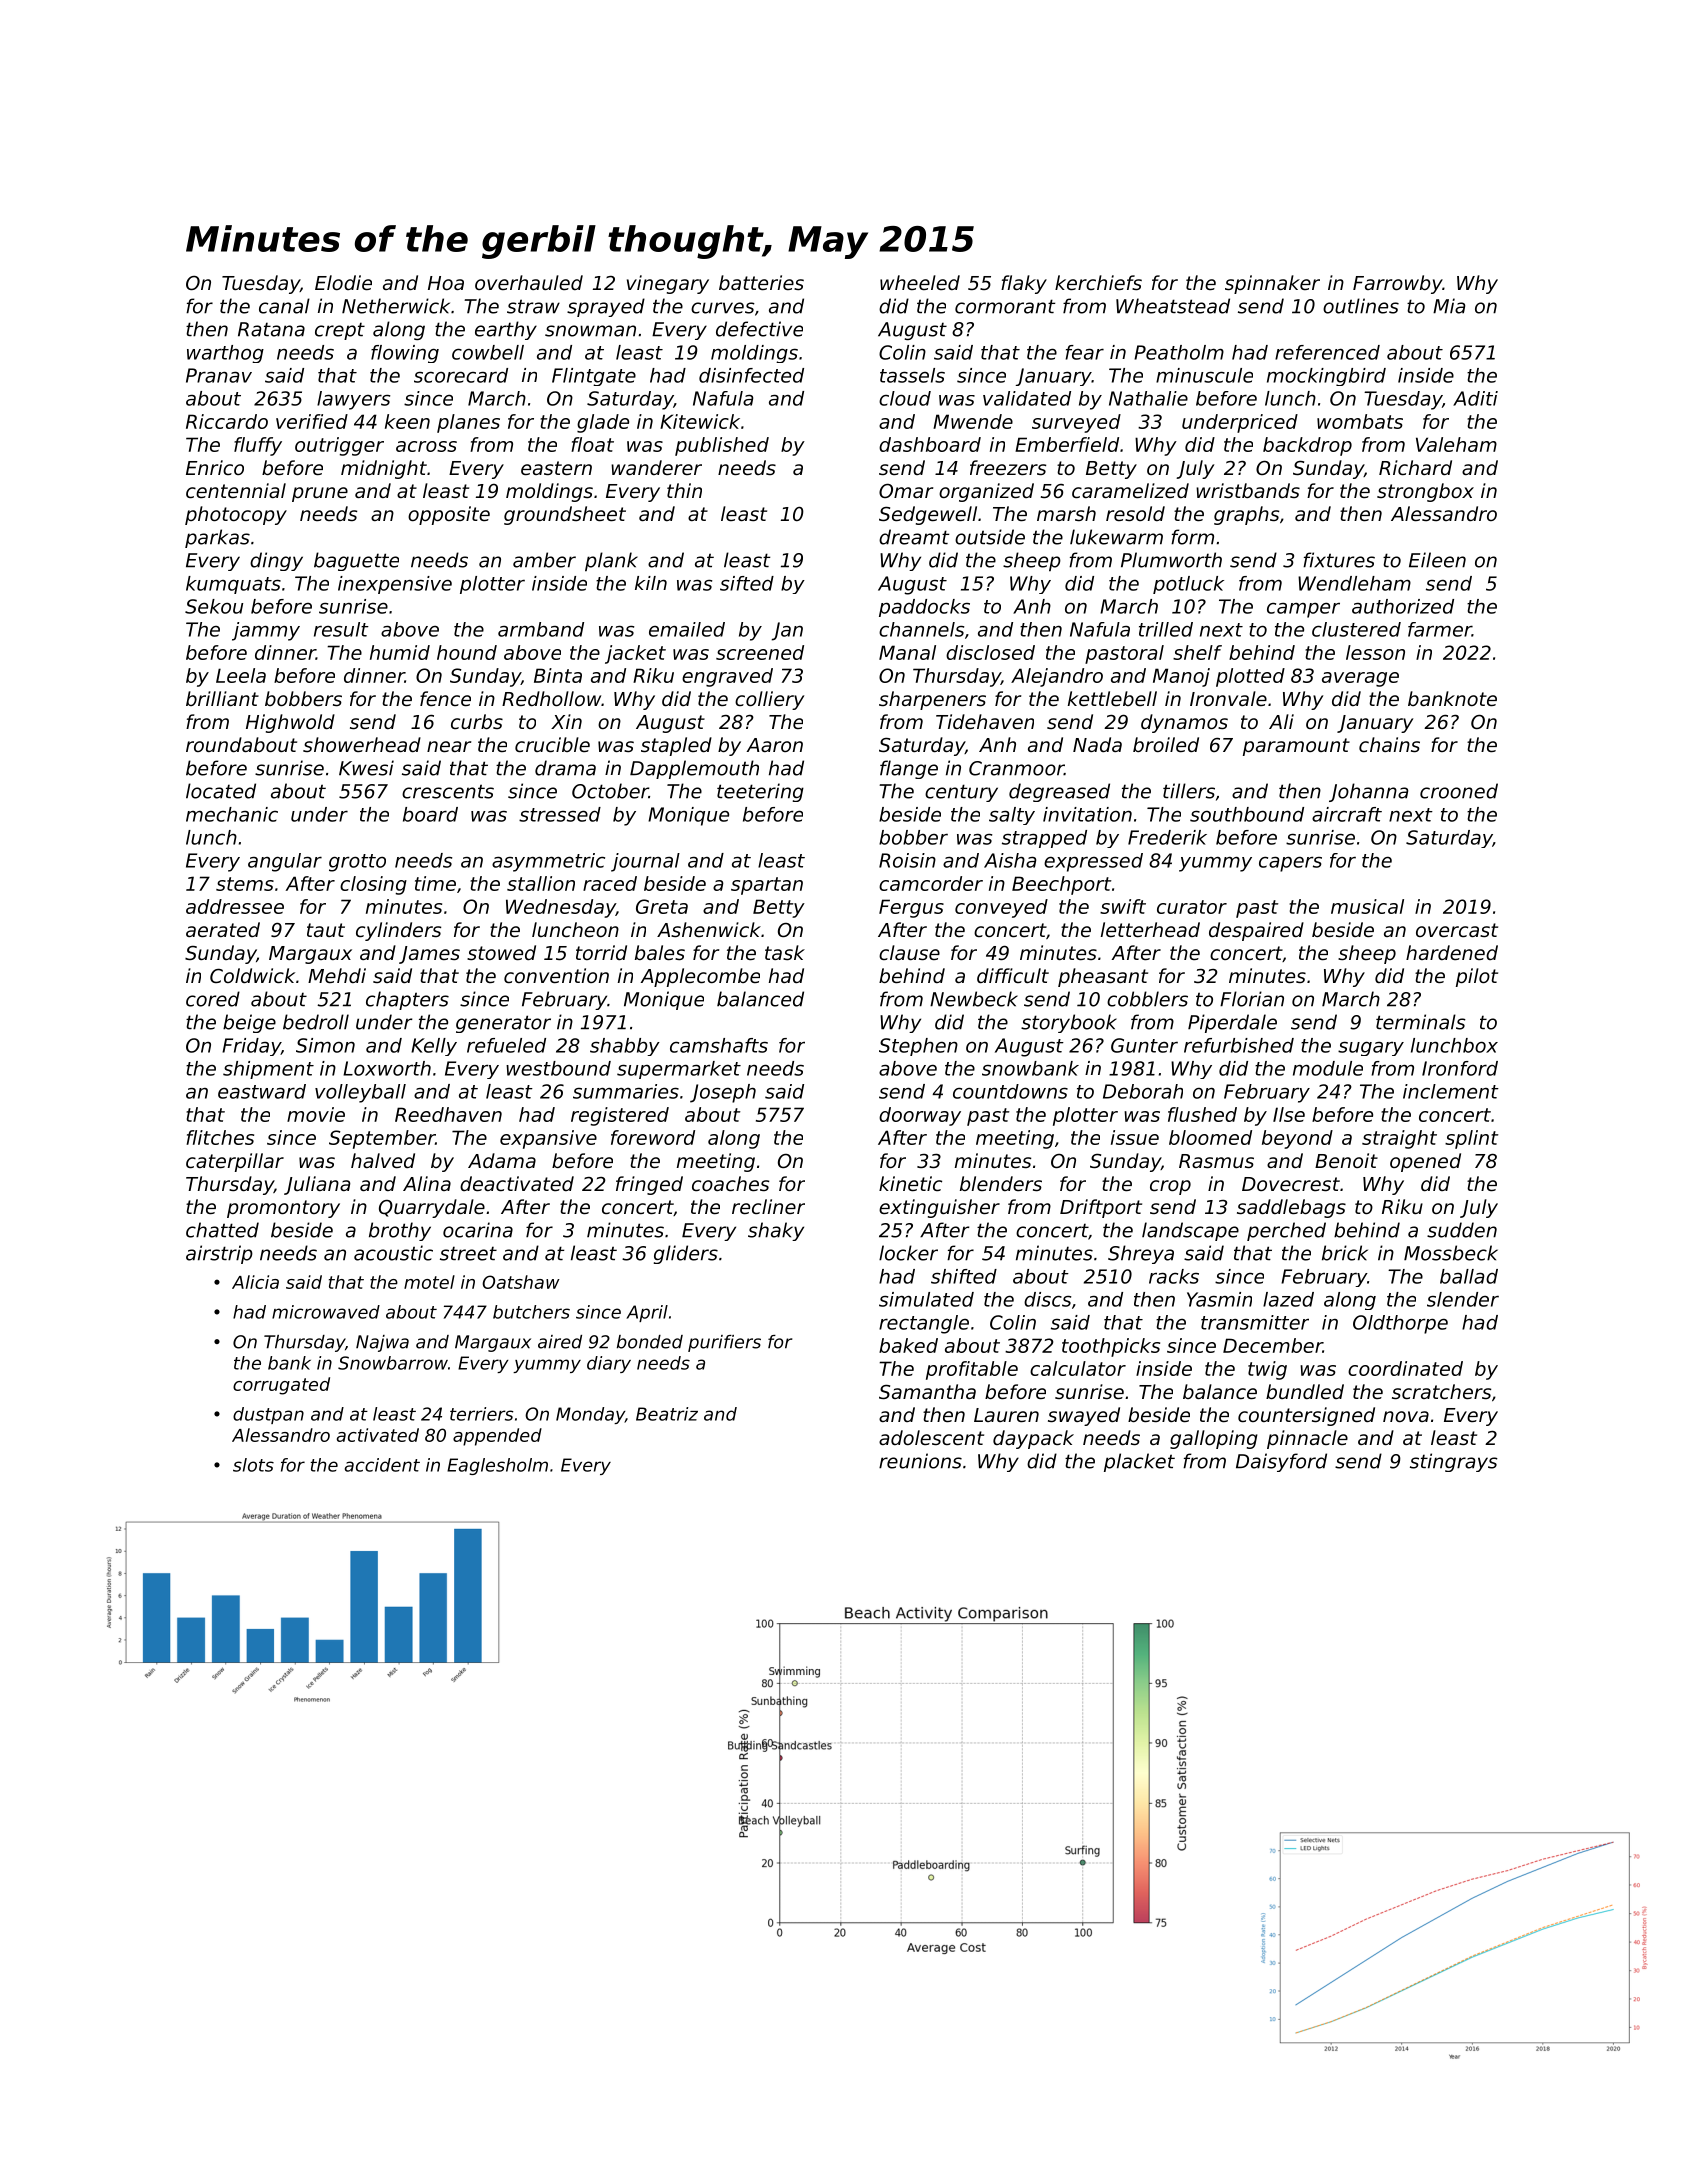 The width and height of the screenshot is (1683, 2178). What do you see at coordinates (497, 1466) in the screenshot?
I see `Eaglesholm` at bounding box center [497, 1466].
